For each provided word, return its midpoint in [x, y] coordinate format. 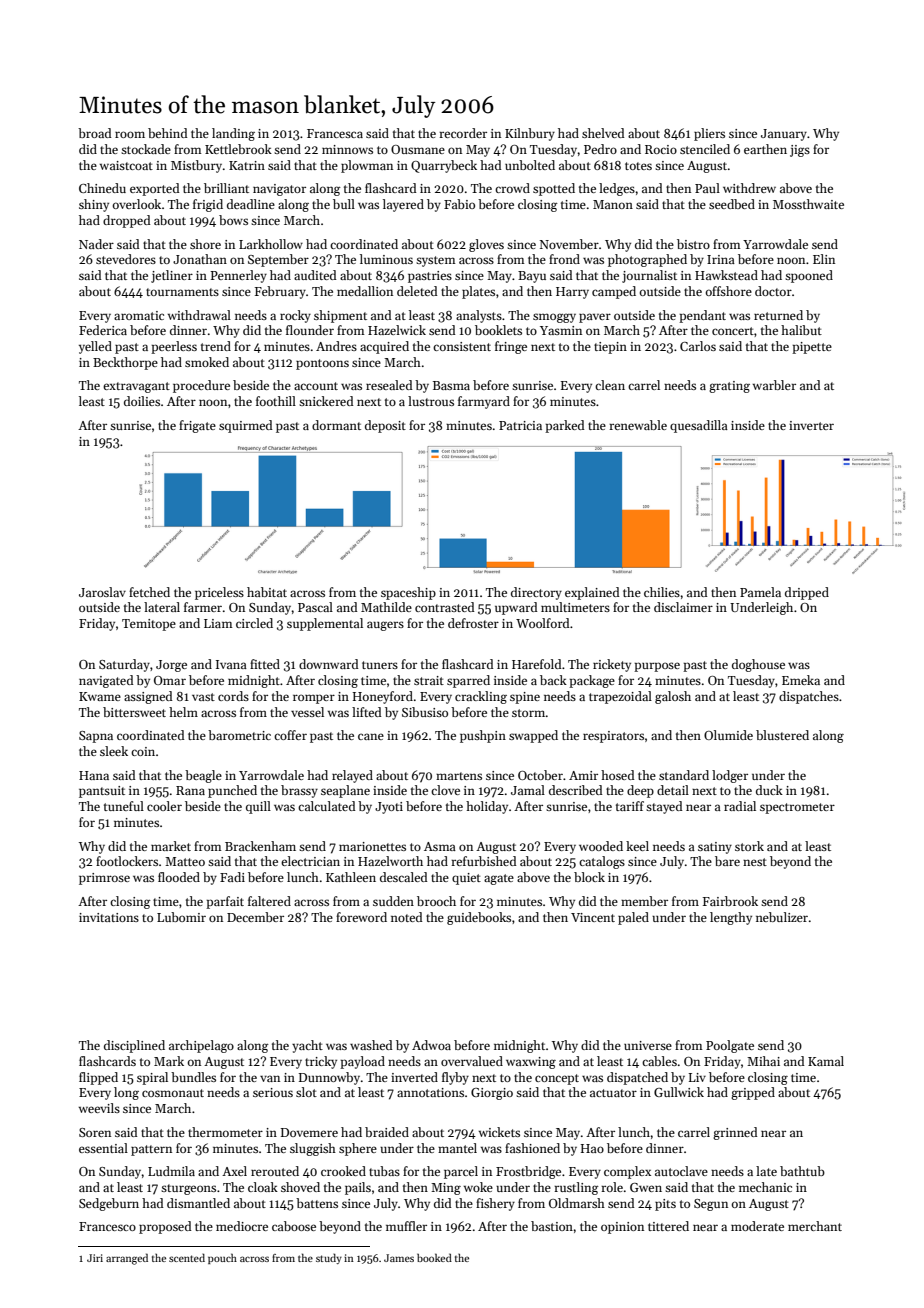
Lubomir [181, 917]
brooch [436, 901]
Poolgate [730, 1046]
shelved [603, 133]
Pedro [600, 149]
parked [565, 426]
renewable [638, 425]
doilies [142, 401]
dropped [127, 221]
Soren [95, 1132]
